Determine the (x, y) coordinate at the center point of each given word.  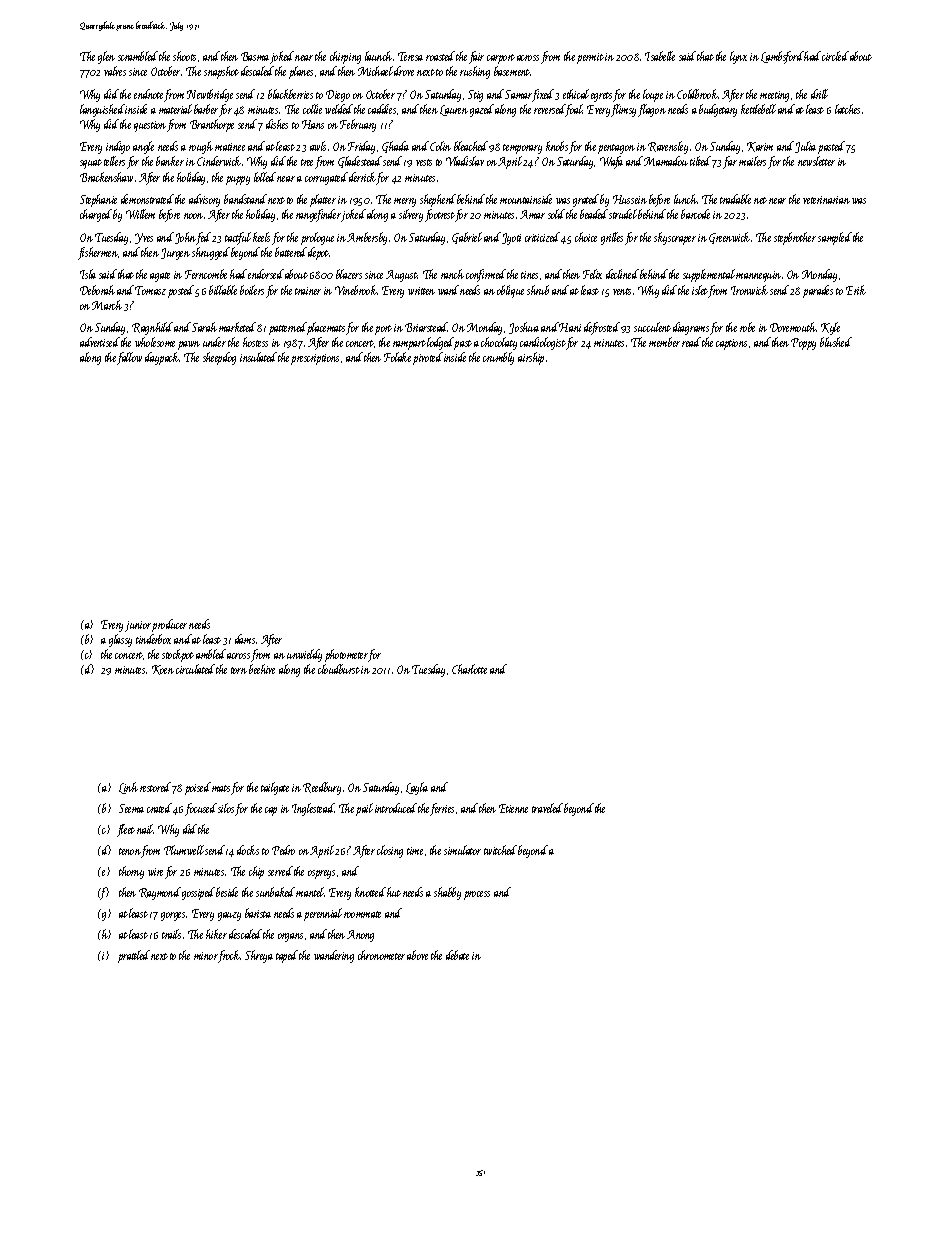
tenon (130, 851)
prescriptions (315, 359)
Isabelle (660, 56)
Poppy (803, 344)
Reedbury (322, 788)
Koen (163, 670)
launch (378, 56)
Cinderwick (219, 161)
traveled (547, 808)
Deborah (97, 290)
